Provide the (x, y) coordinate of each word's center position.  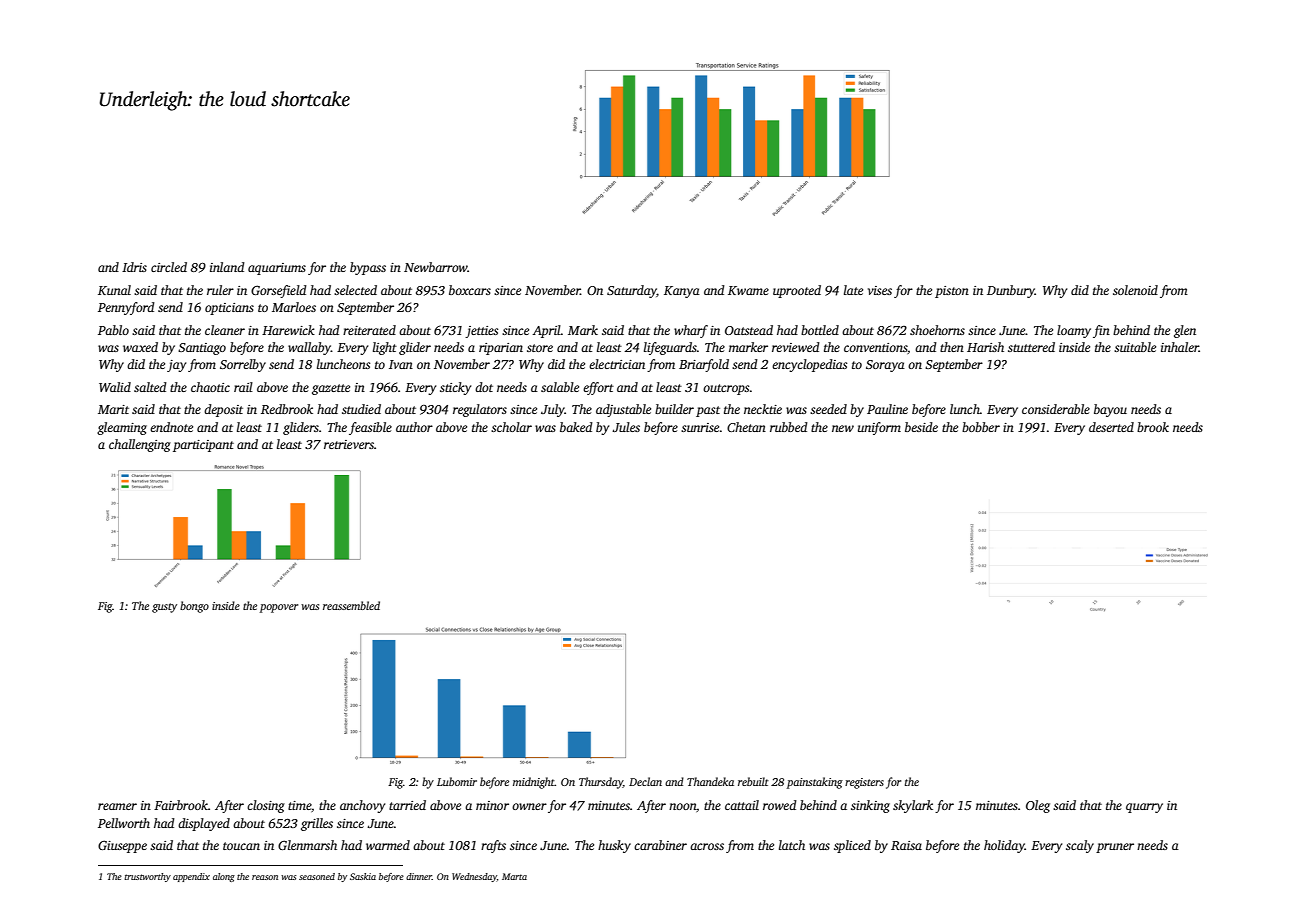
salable (560, 387)
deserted (1111, 427)
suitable (1135, 347)
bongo (194, 607)
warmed (388, 845)
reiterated (369, 330)
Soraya (885, 366)
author (414, 427)
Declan (645, 781)
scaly (1080, 846)
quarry (1144, 808)
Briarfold (704, 365)
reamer (117, 806)
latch (792, 845)
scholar (511, 427)
